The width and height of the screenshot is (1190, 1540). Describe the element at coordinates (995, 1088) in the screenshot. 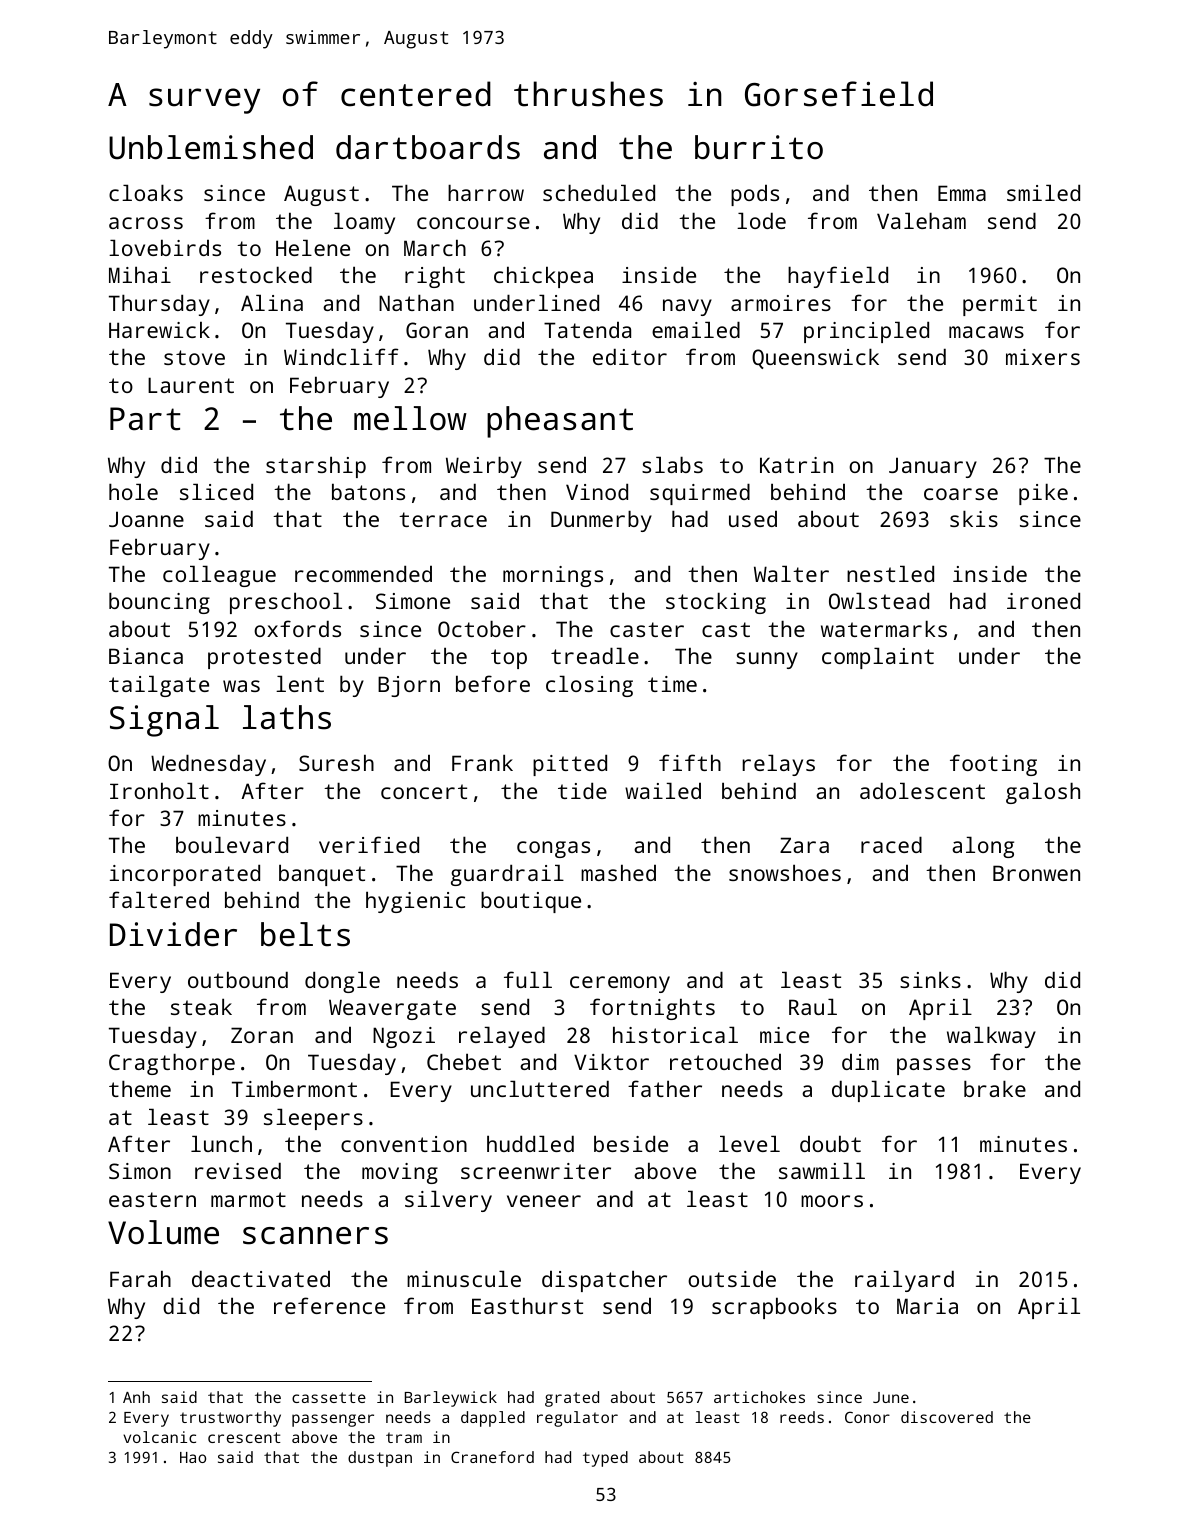

I see `brake` at that location.
